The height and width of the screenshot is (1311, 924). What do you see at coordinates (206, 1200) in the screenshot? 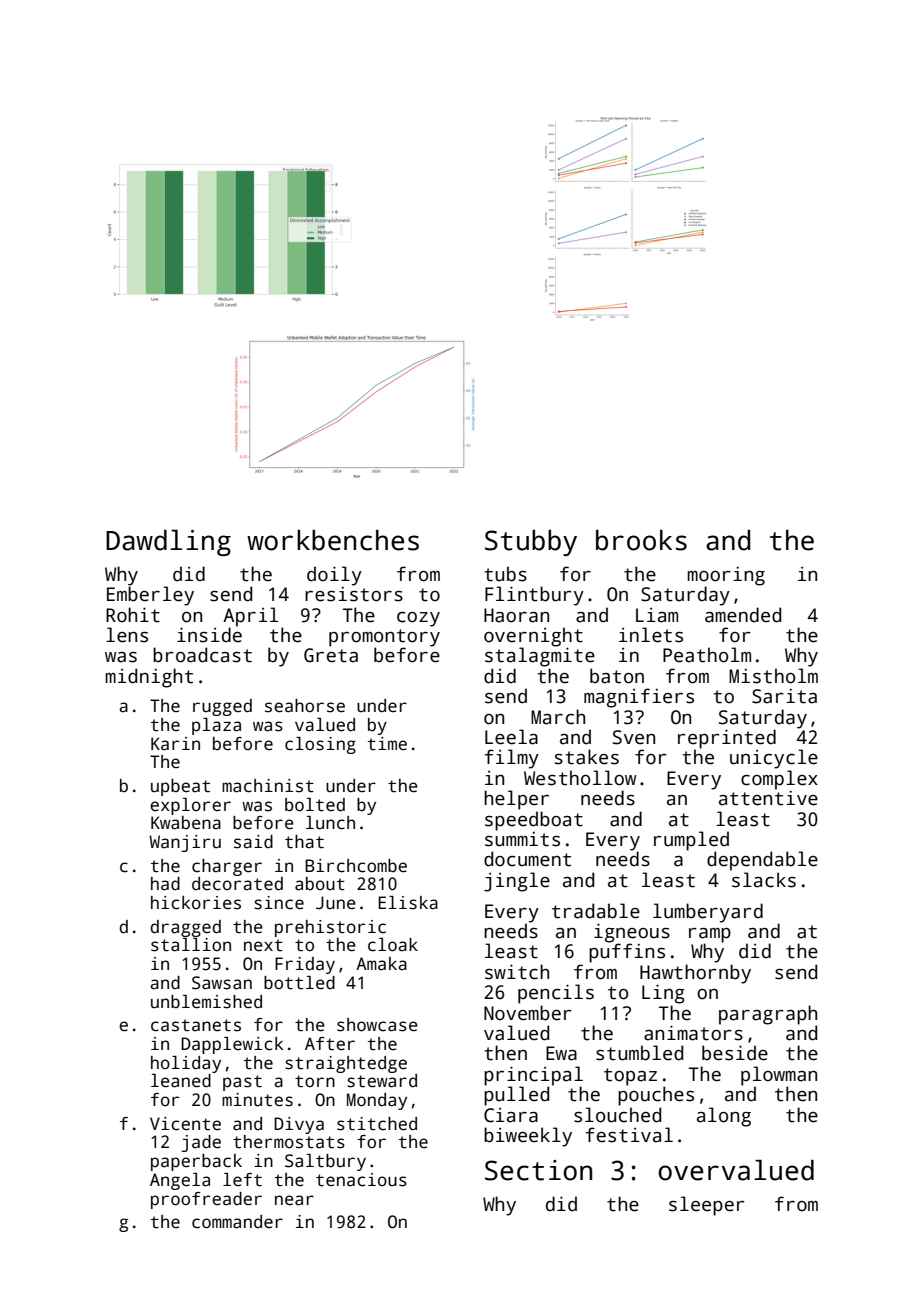
I see `proofreader` at bounding box center [206, 1200].
